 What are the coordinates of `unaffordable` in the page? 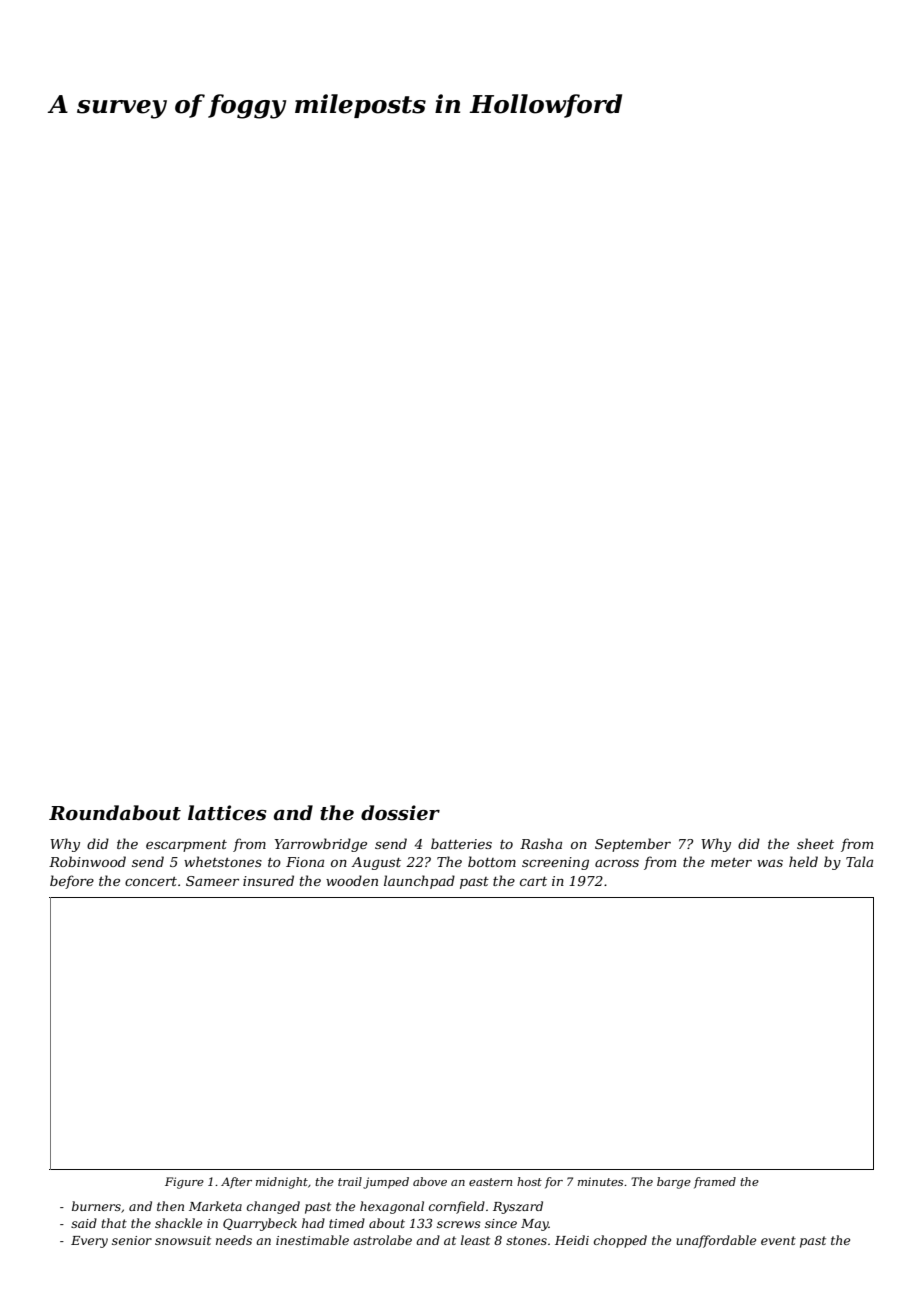 It's located at (716, 1241).
